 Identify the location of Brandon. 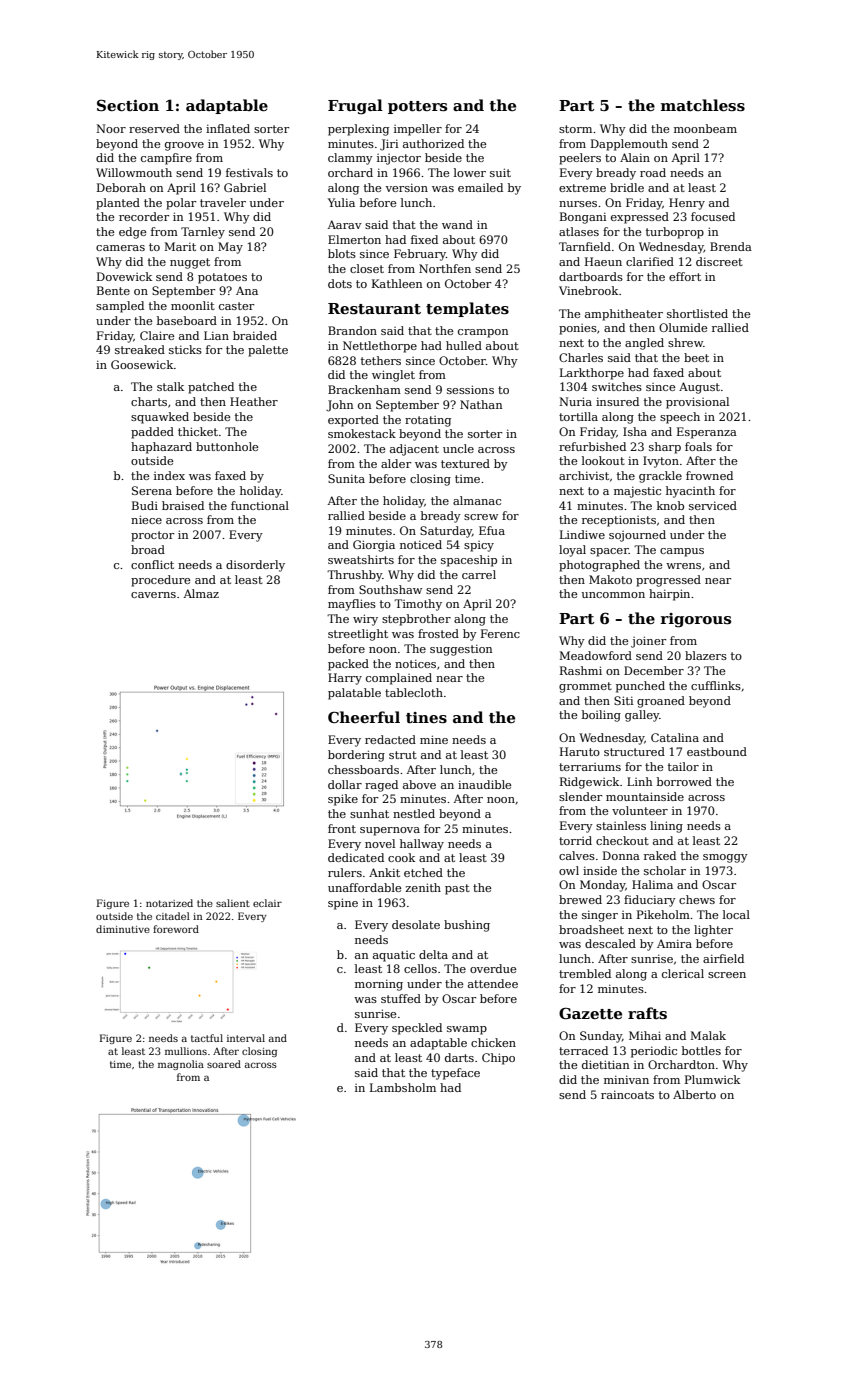
(352, 330).
